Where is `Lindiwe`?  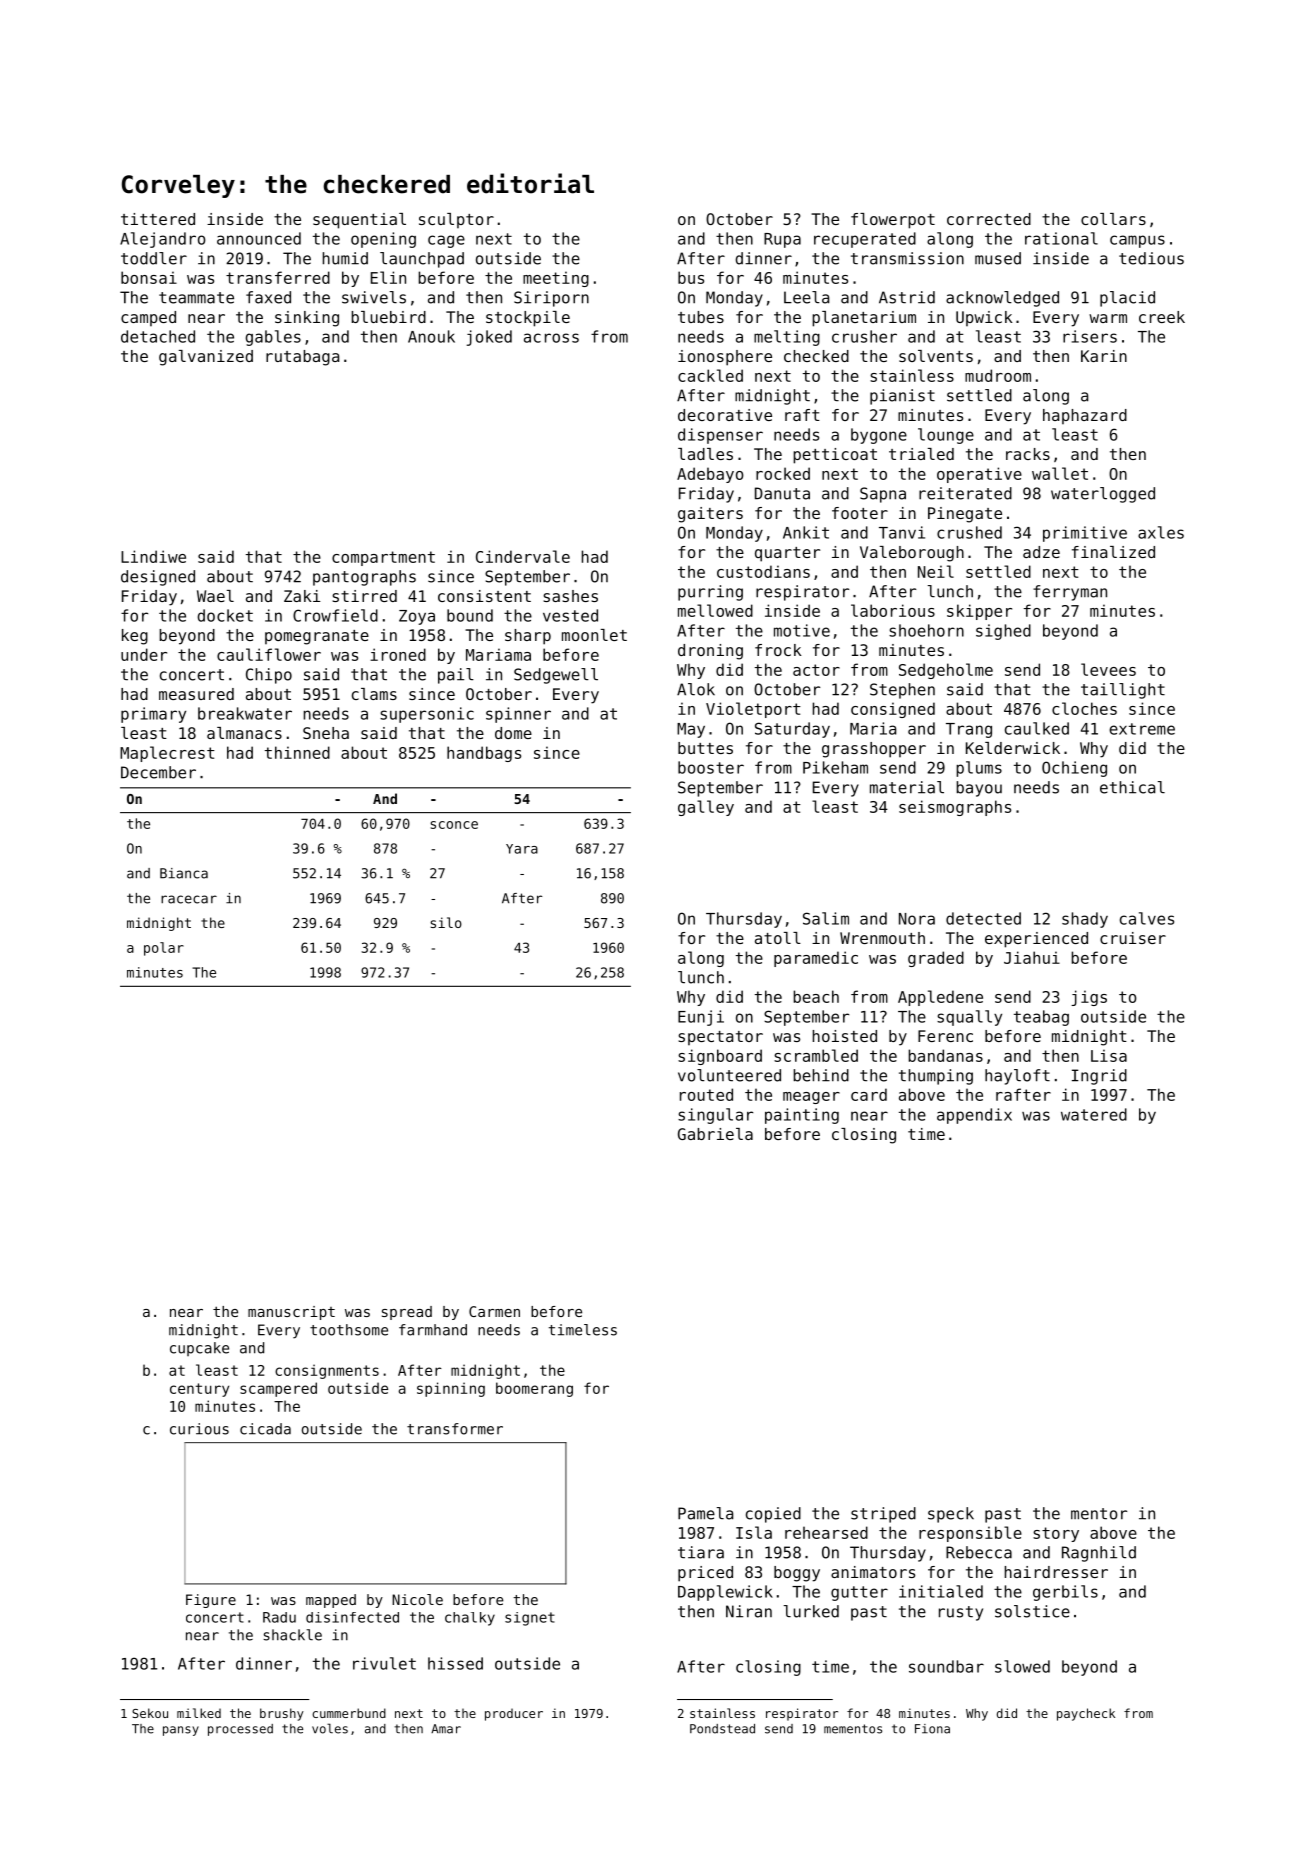
Lindiwe is located at coordinates (153, 556).
